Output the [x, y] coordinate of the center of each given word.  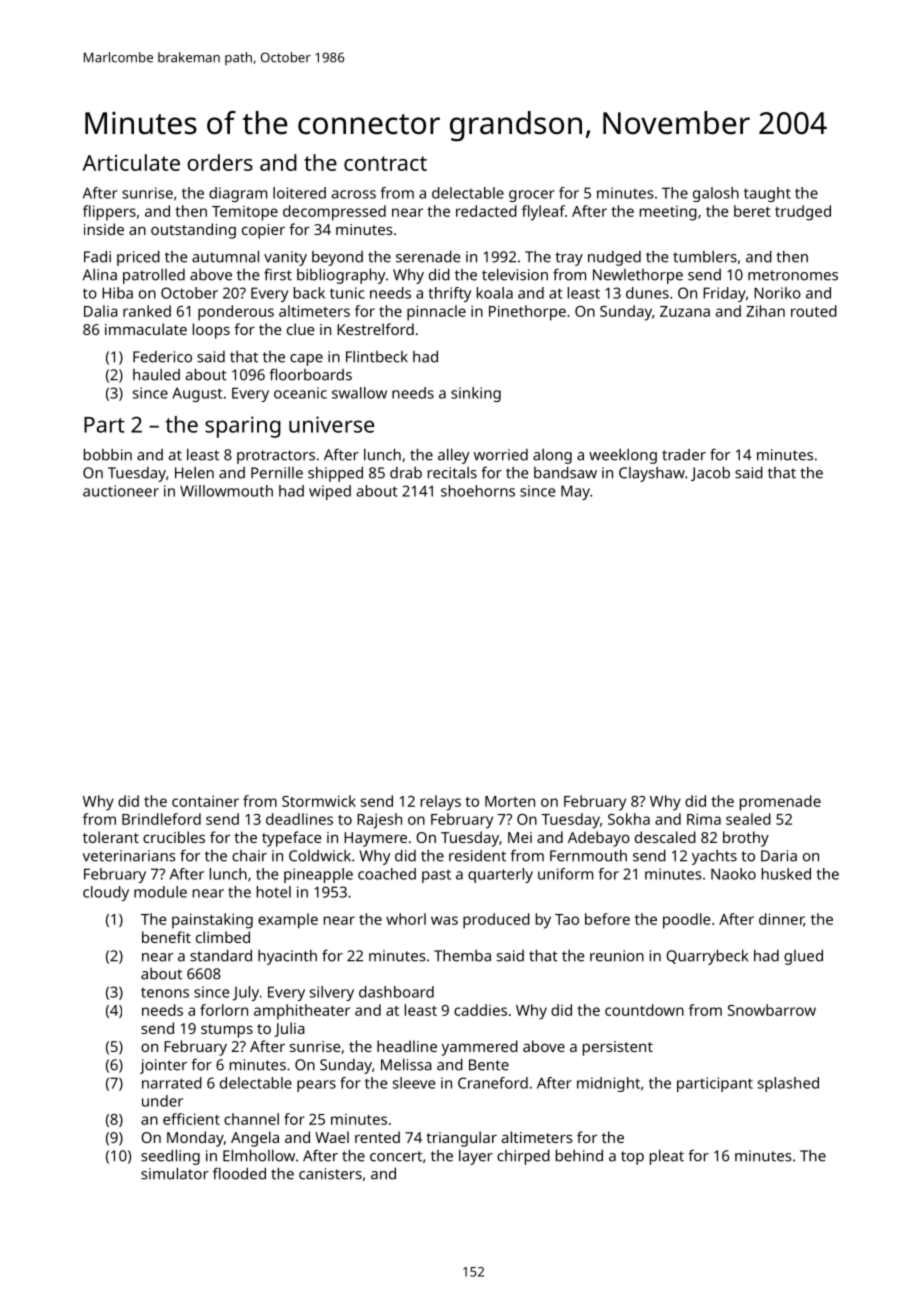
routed [814, 311]
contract [385, 163]
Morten [510, 801]
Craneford [493, 1083]
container [205, 801]
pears [316, 1086]
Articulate [131, 162]
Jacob [710, 473]
